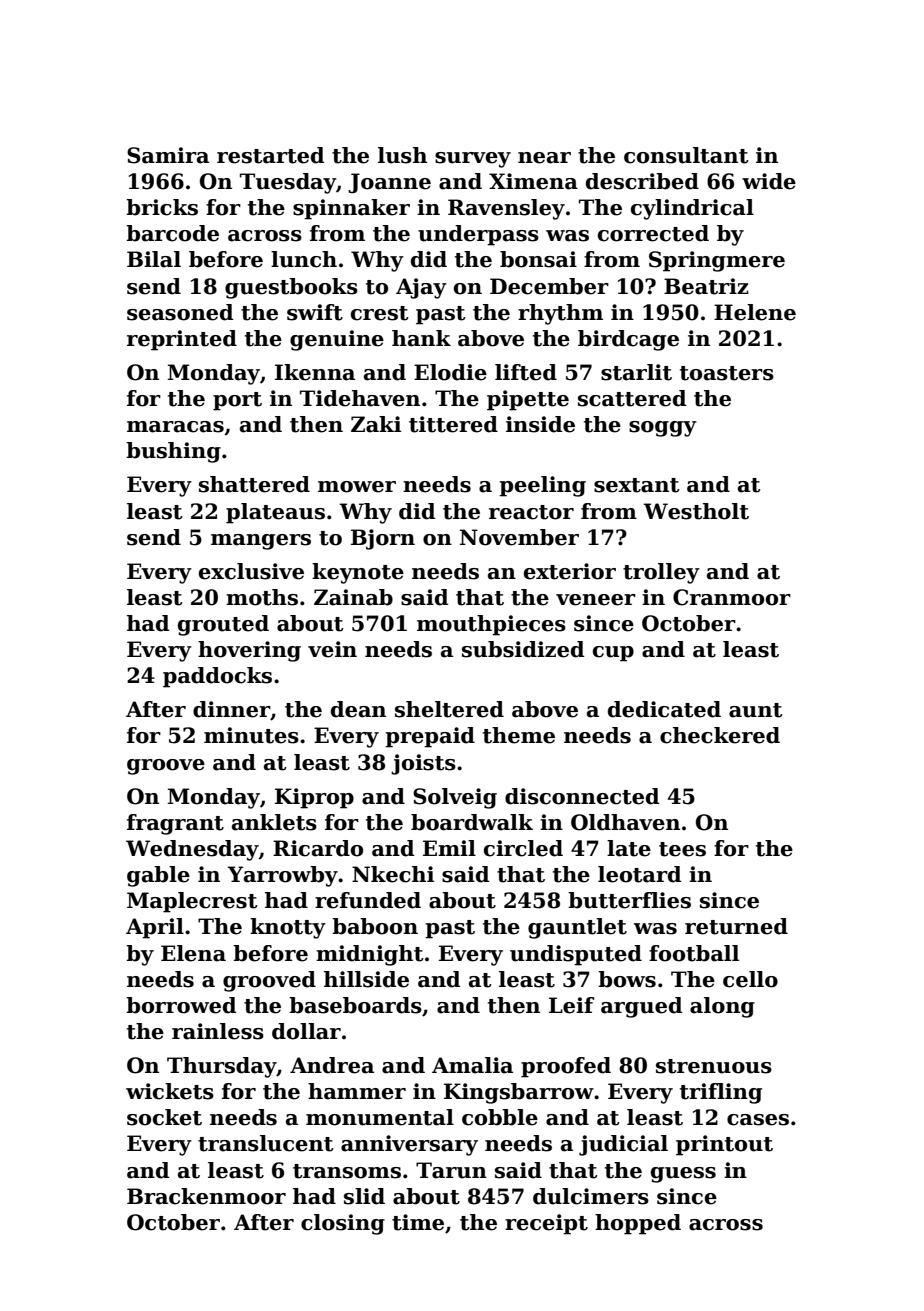 The image size is (924, 1311). What do you see at coordinates (472, 1065) in the image?
I see `Amalia` at bounding box center [472, 1065].
